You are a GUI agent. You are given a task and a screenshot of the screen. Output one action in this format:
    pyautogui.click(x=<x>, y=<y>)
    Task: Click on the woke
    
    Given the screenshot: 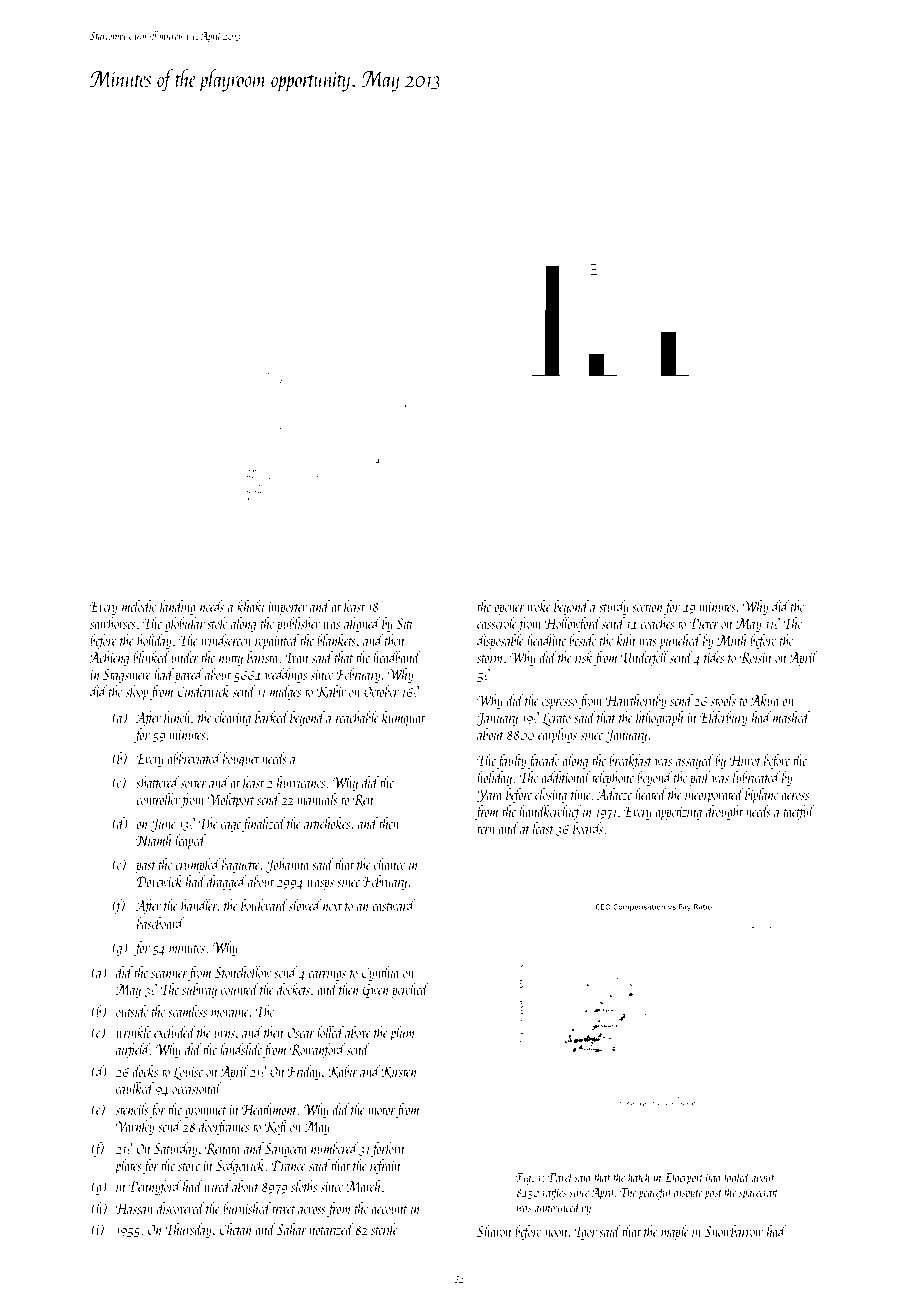 What is the action you would take?
    pyautogui.click(x=539, y=606)
